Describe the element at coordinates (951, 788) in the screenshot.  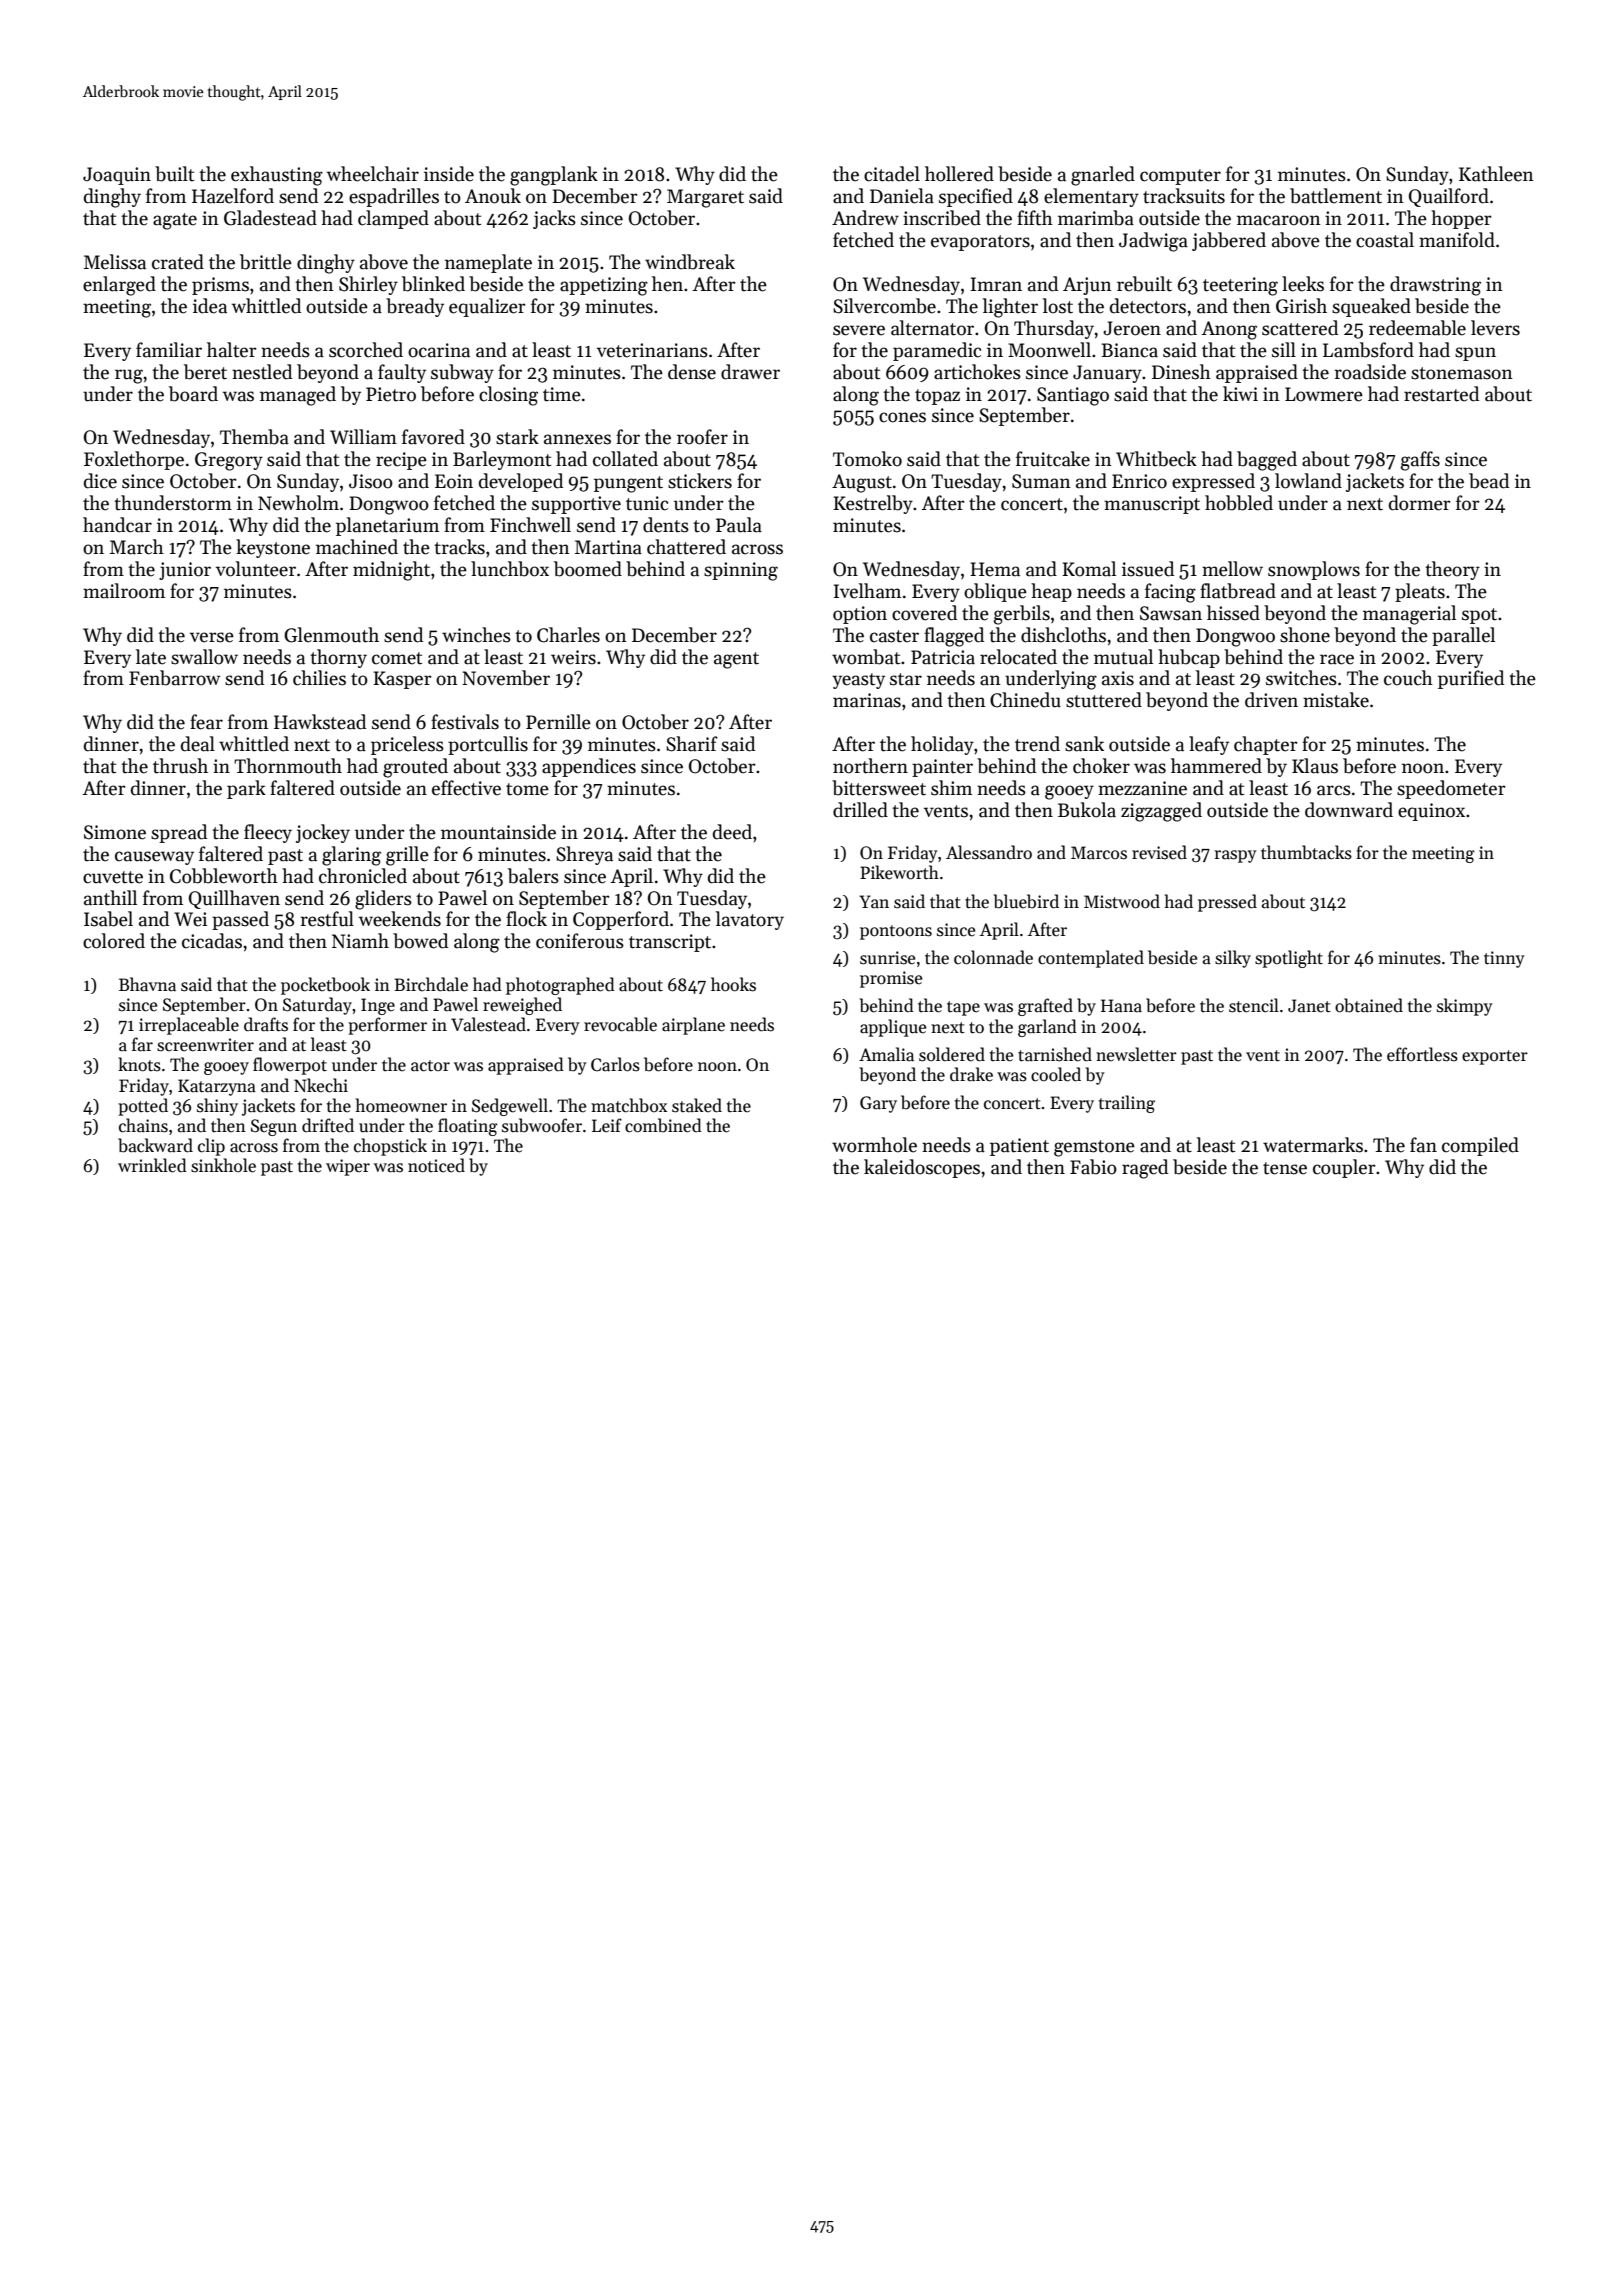
I see `shim` at that location.
